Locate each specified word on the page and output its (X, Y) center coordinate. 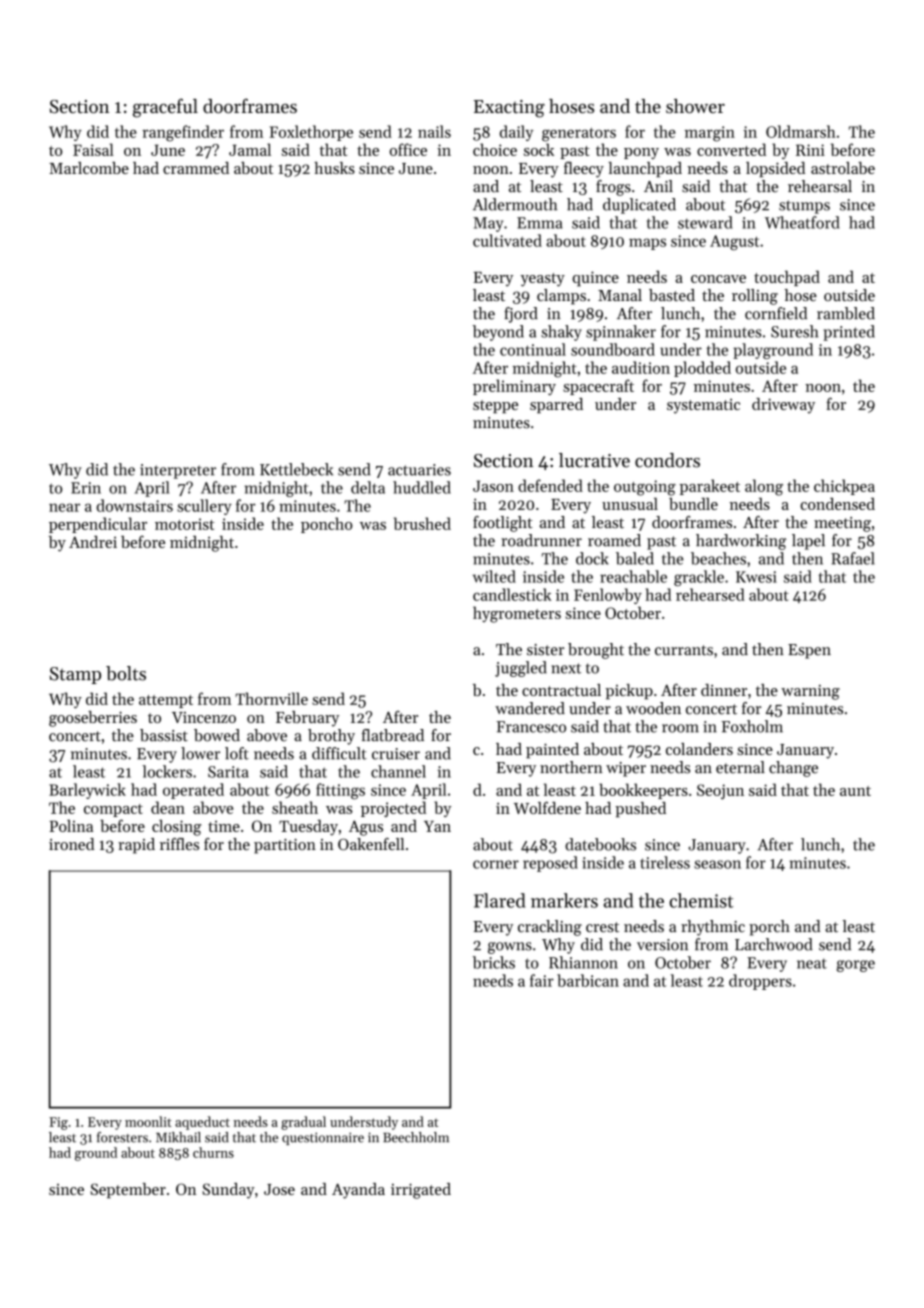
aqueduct (202, 1123)
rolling (755, 297)
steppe (495, 406)
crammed (196, 168)
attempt (166, 701)
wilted (494, 576)
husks (334, 168)
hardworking (741, 542)
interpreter (178, 471)
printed (849, 333)
